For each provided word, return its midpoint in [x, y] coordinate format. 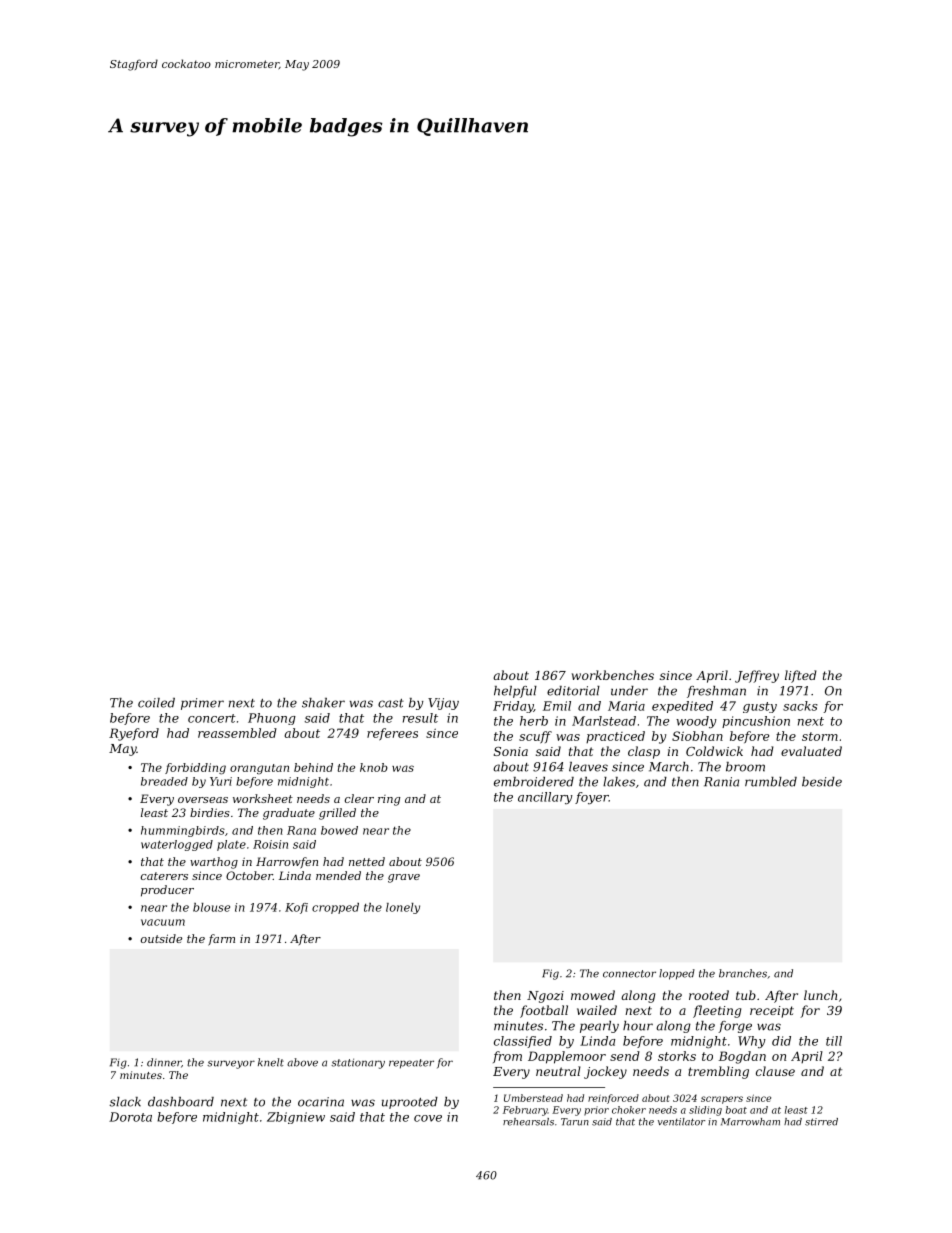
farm [221, 940]
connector [629, 974]
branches [743, 973]
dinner [164, 1062]
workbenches [613, 675]
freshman [716, 692]
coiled [156, 703]
